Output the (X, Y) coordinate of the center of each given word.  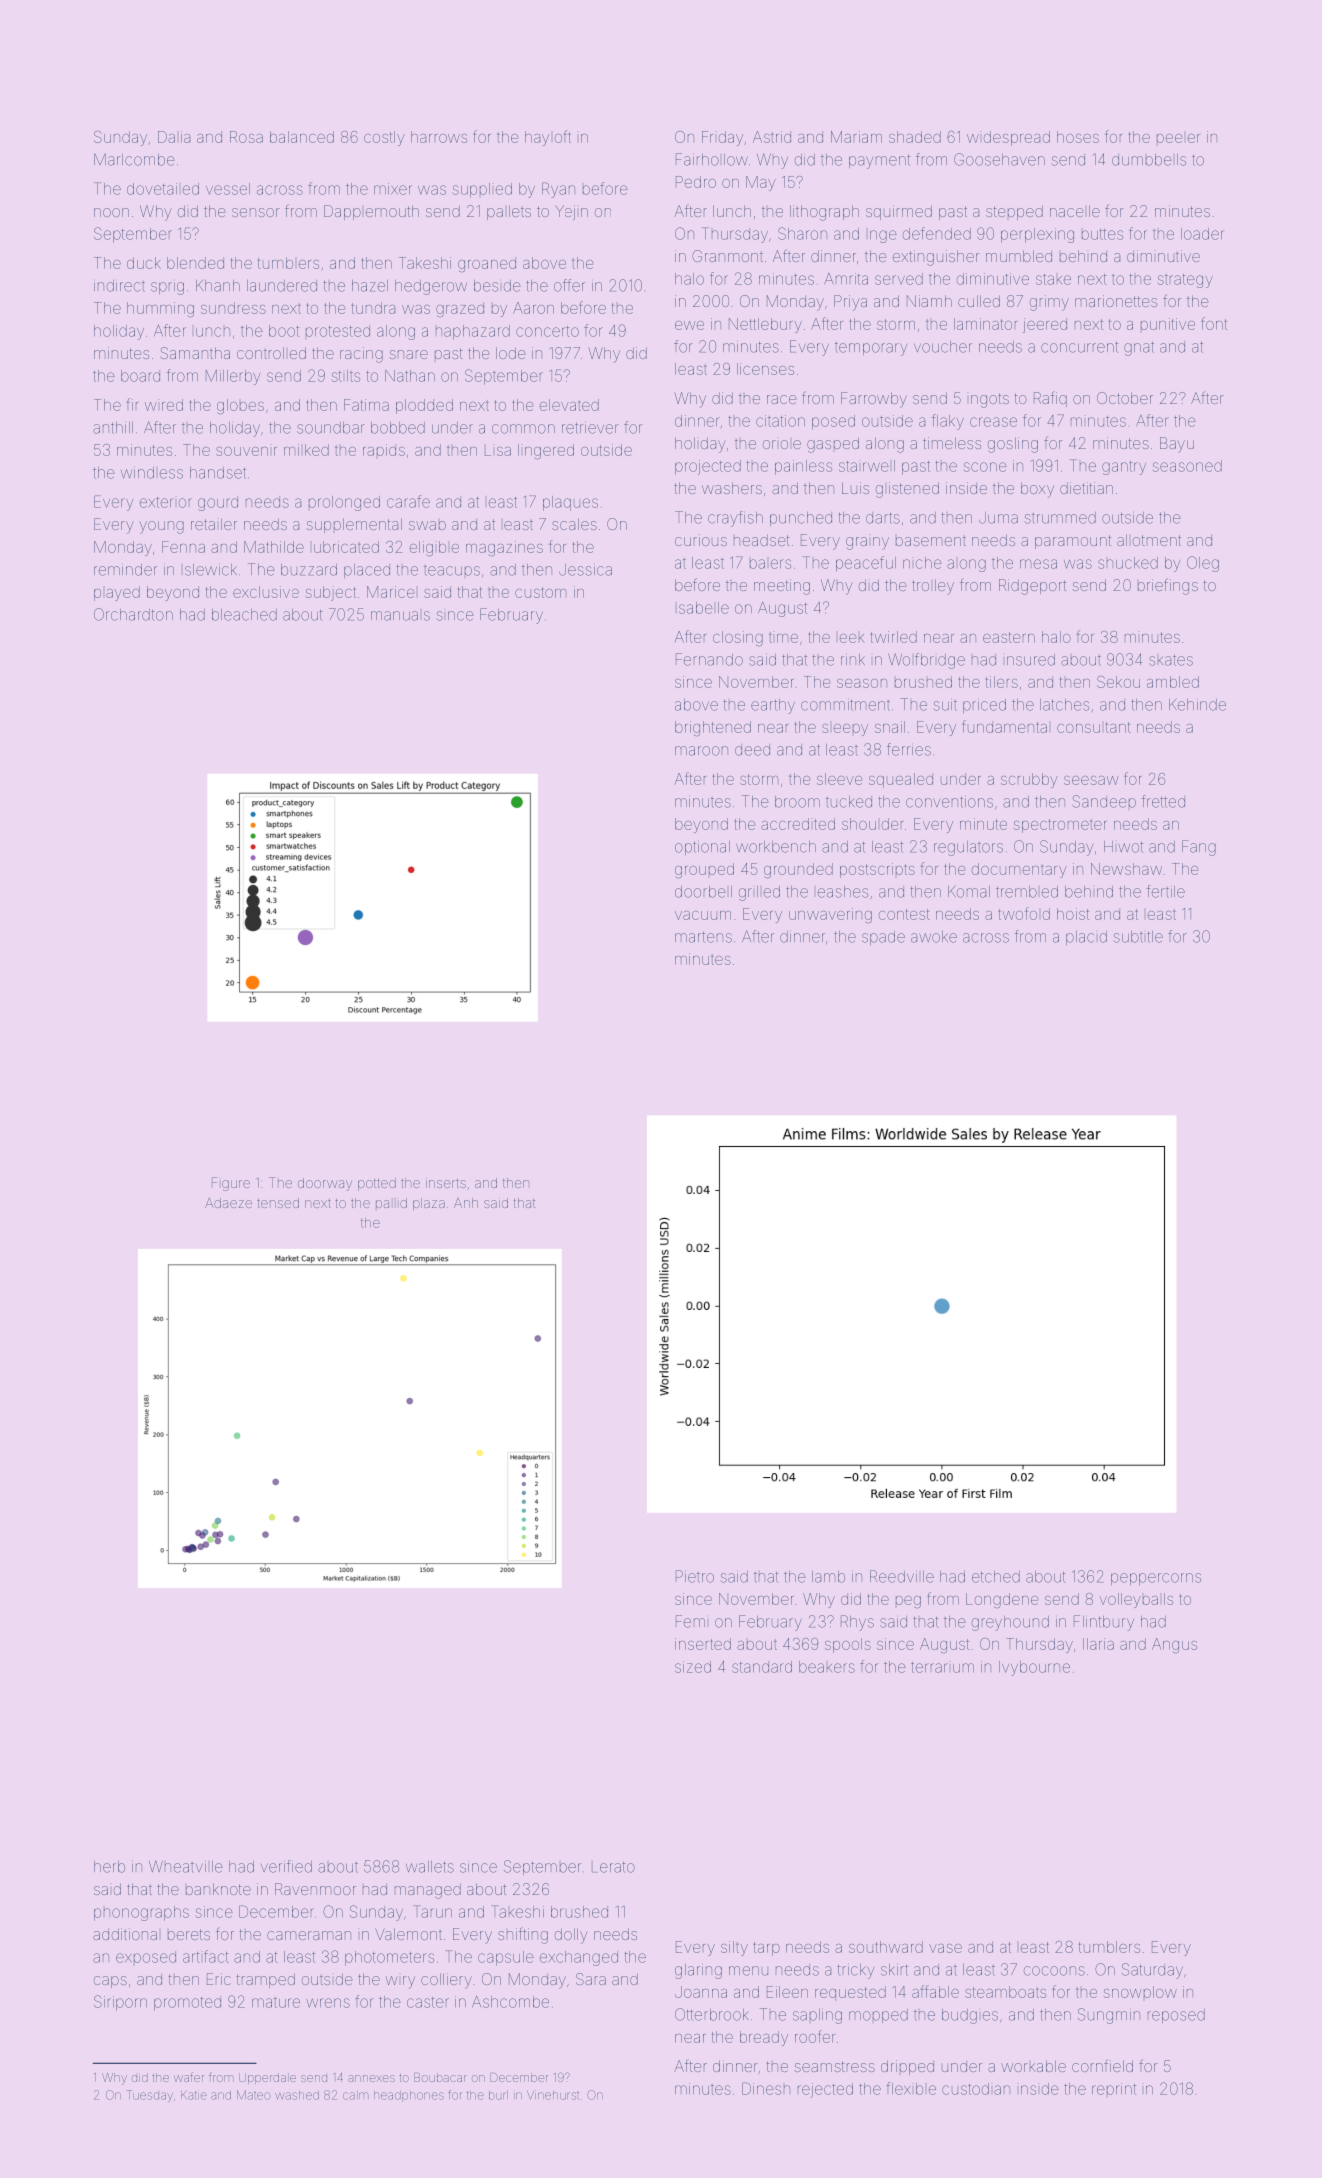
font (1214, 323)
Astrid (772, 137)
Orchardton (133, 614)
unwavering (830, 915)
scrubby (1029, 780)
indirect (119, 286)
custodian (976, 2089)
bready (764, 2038)
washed (297, 2095)
